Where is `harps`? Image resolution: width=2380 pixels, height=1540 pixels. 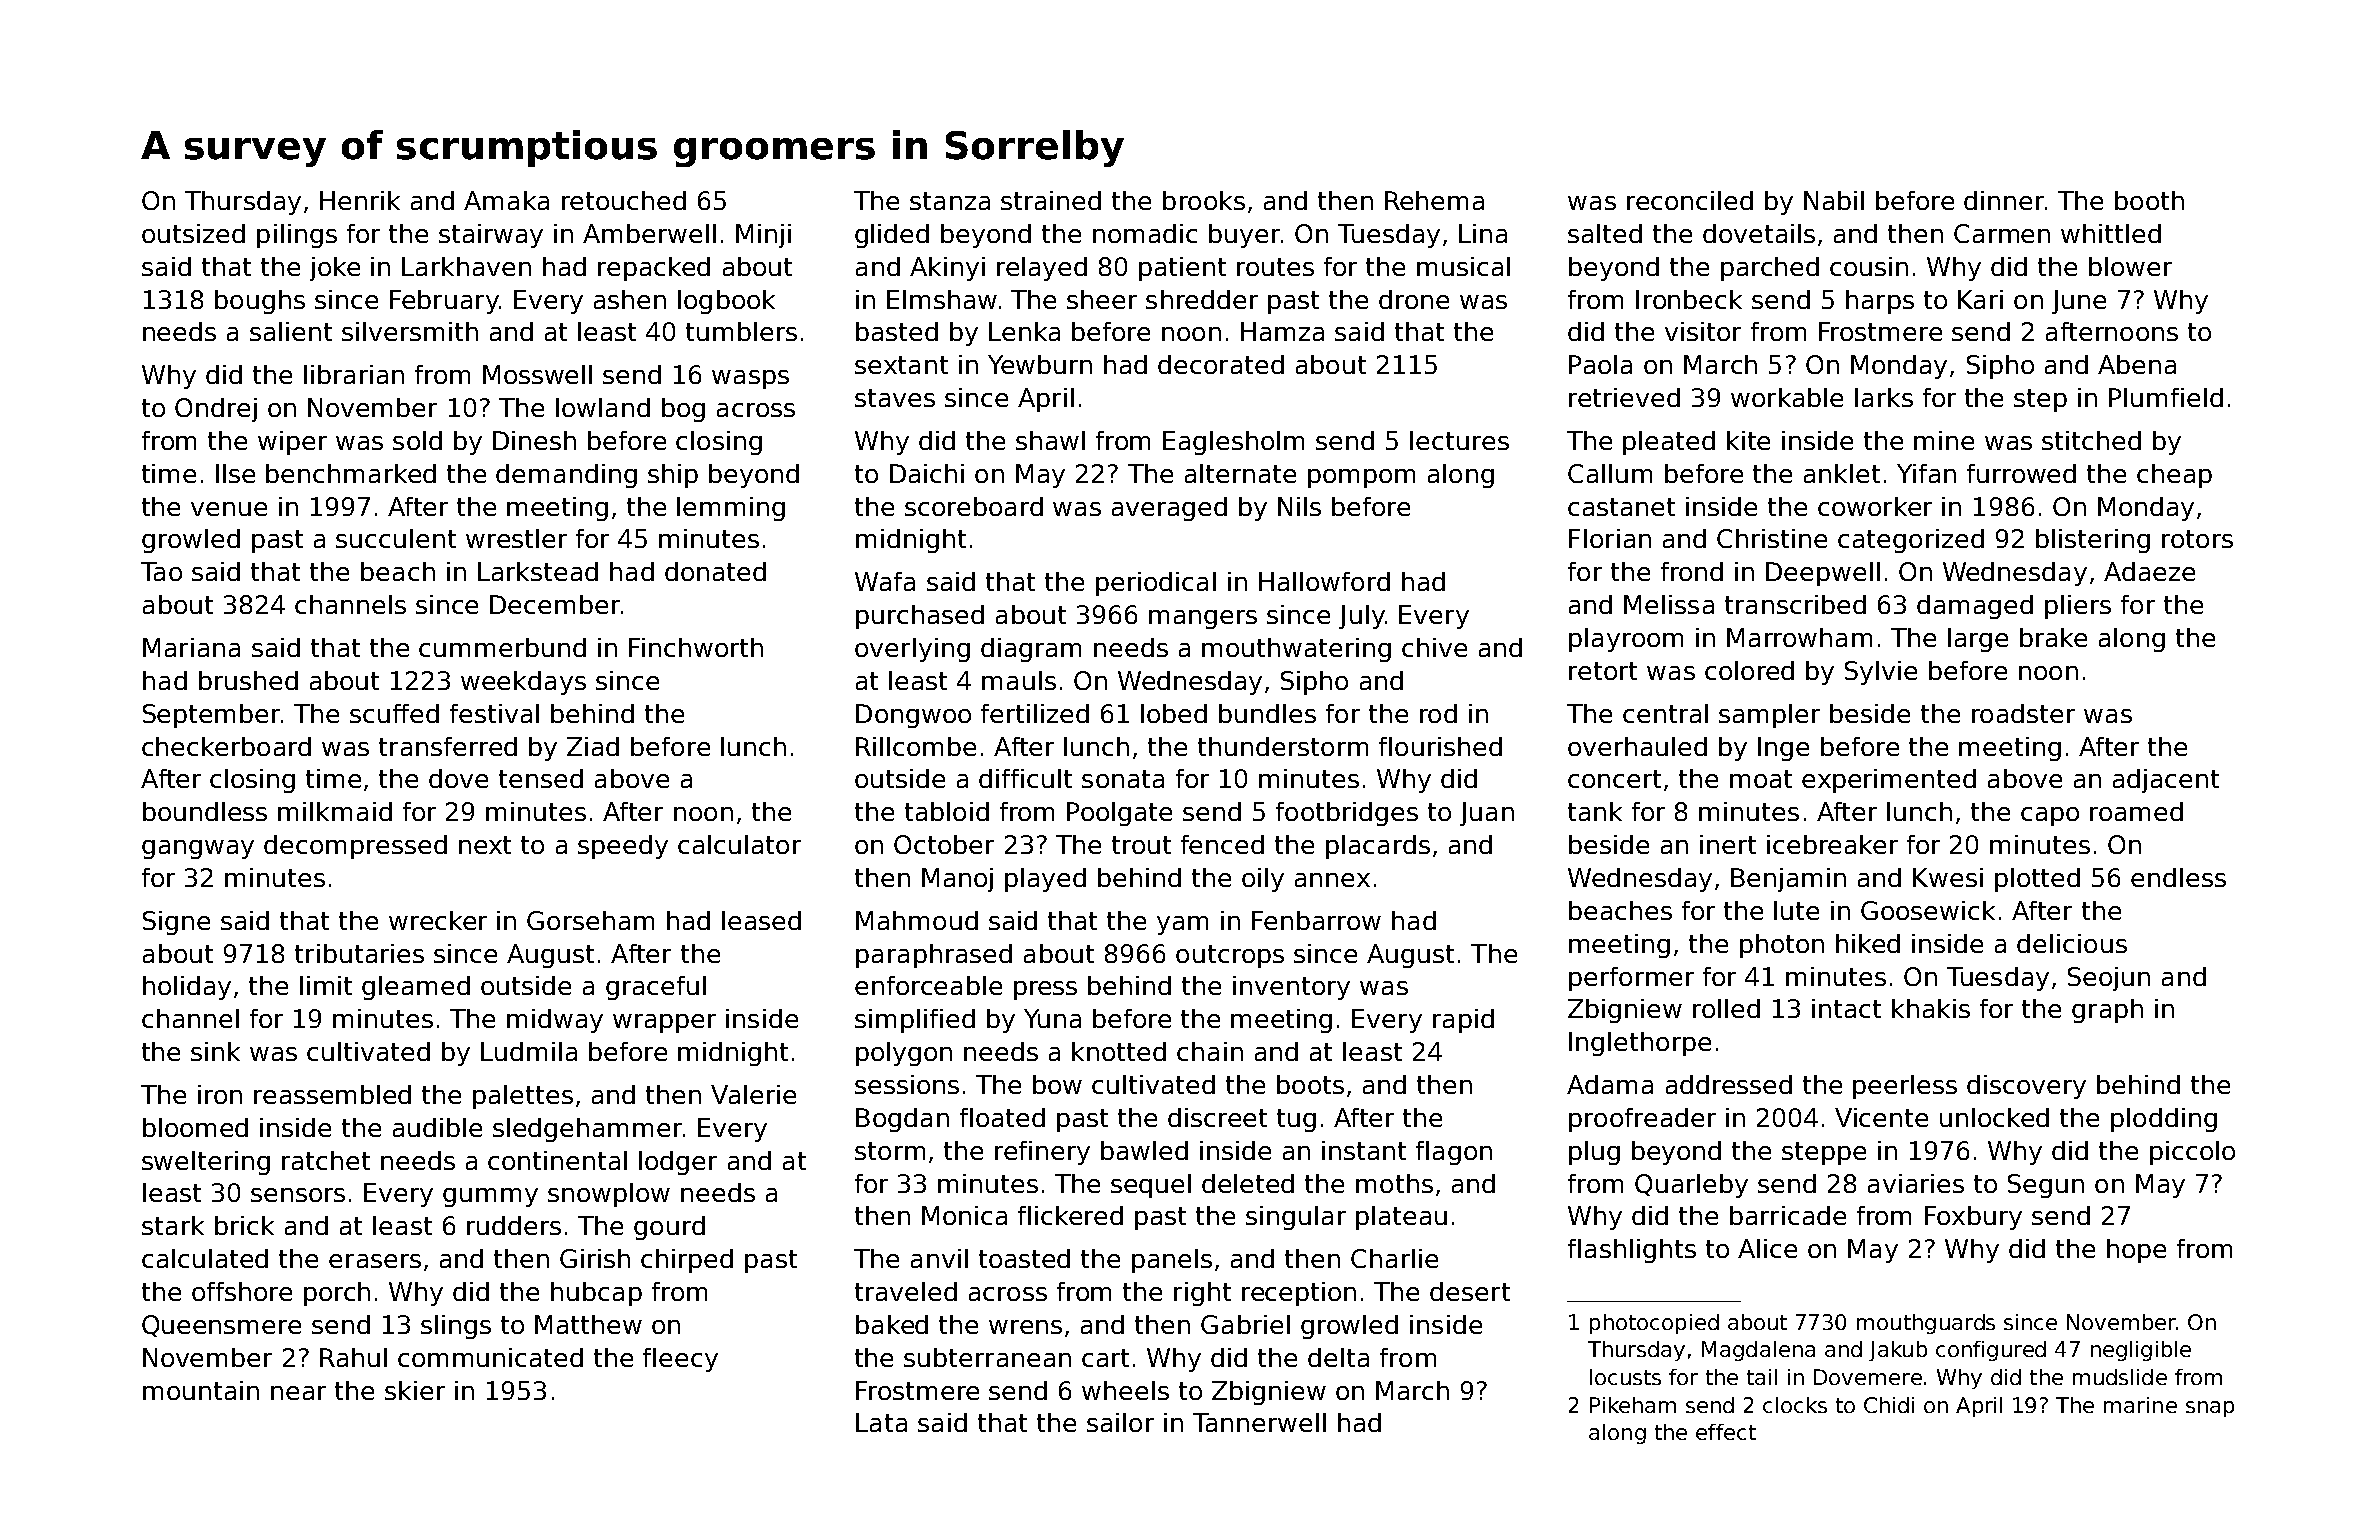
harps is located at coordinates (1880, 302).
